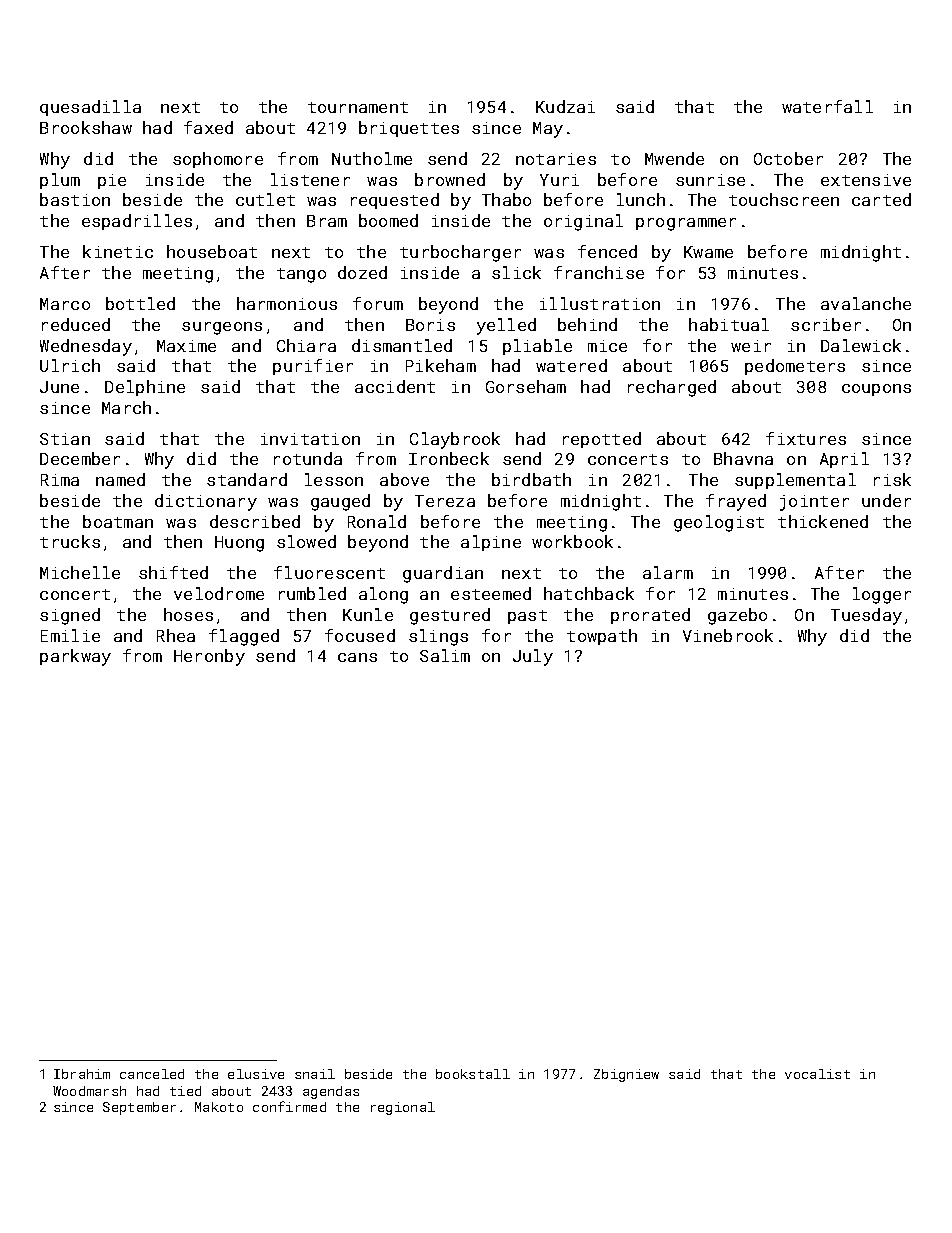 The width and height of the document is (952, 1233). Describe the element at coordinates (256, 1074) in the document. I see `elusive` at that location.
